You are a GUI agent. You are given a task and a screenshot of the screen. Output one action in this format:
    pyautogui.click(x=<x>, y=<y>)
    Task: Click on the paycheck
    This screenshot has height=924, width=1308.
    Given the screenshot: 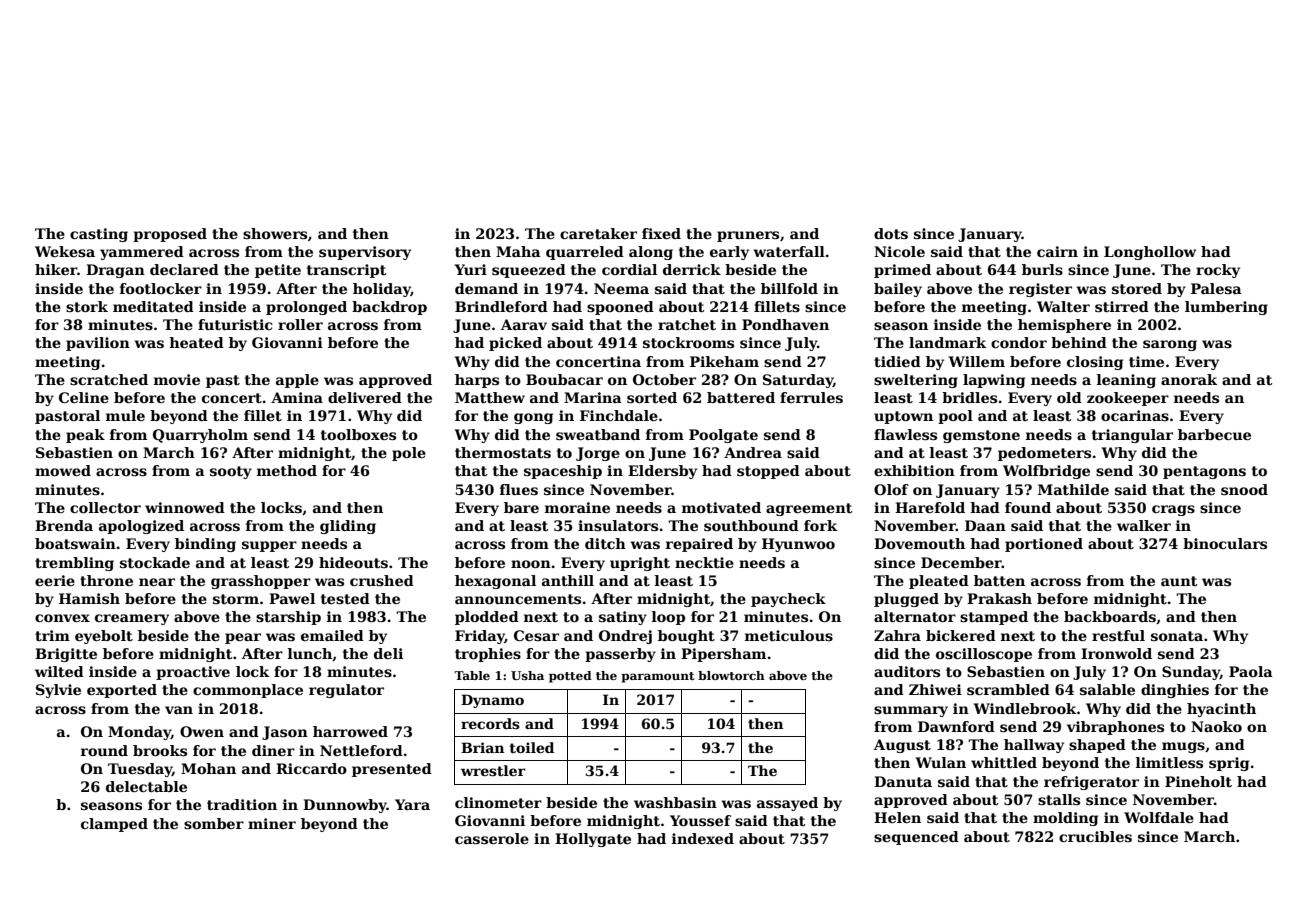 What is the action you would take?
    pyautogui.click(x=788, y=600)
